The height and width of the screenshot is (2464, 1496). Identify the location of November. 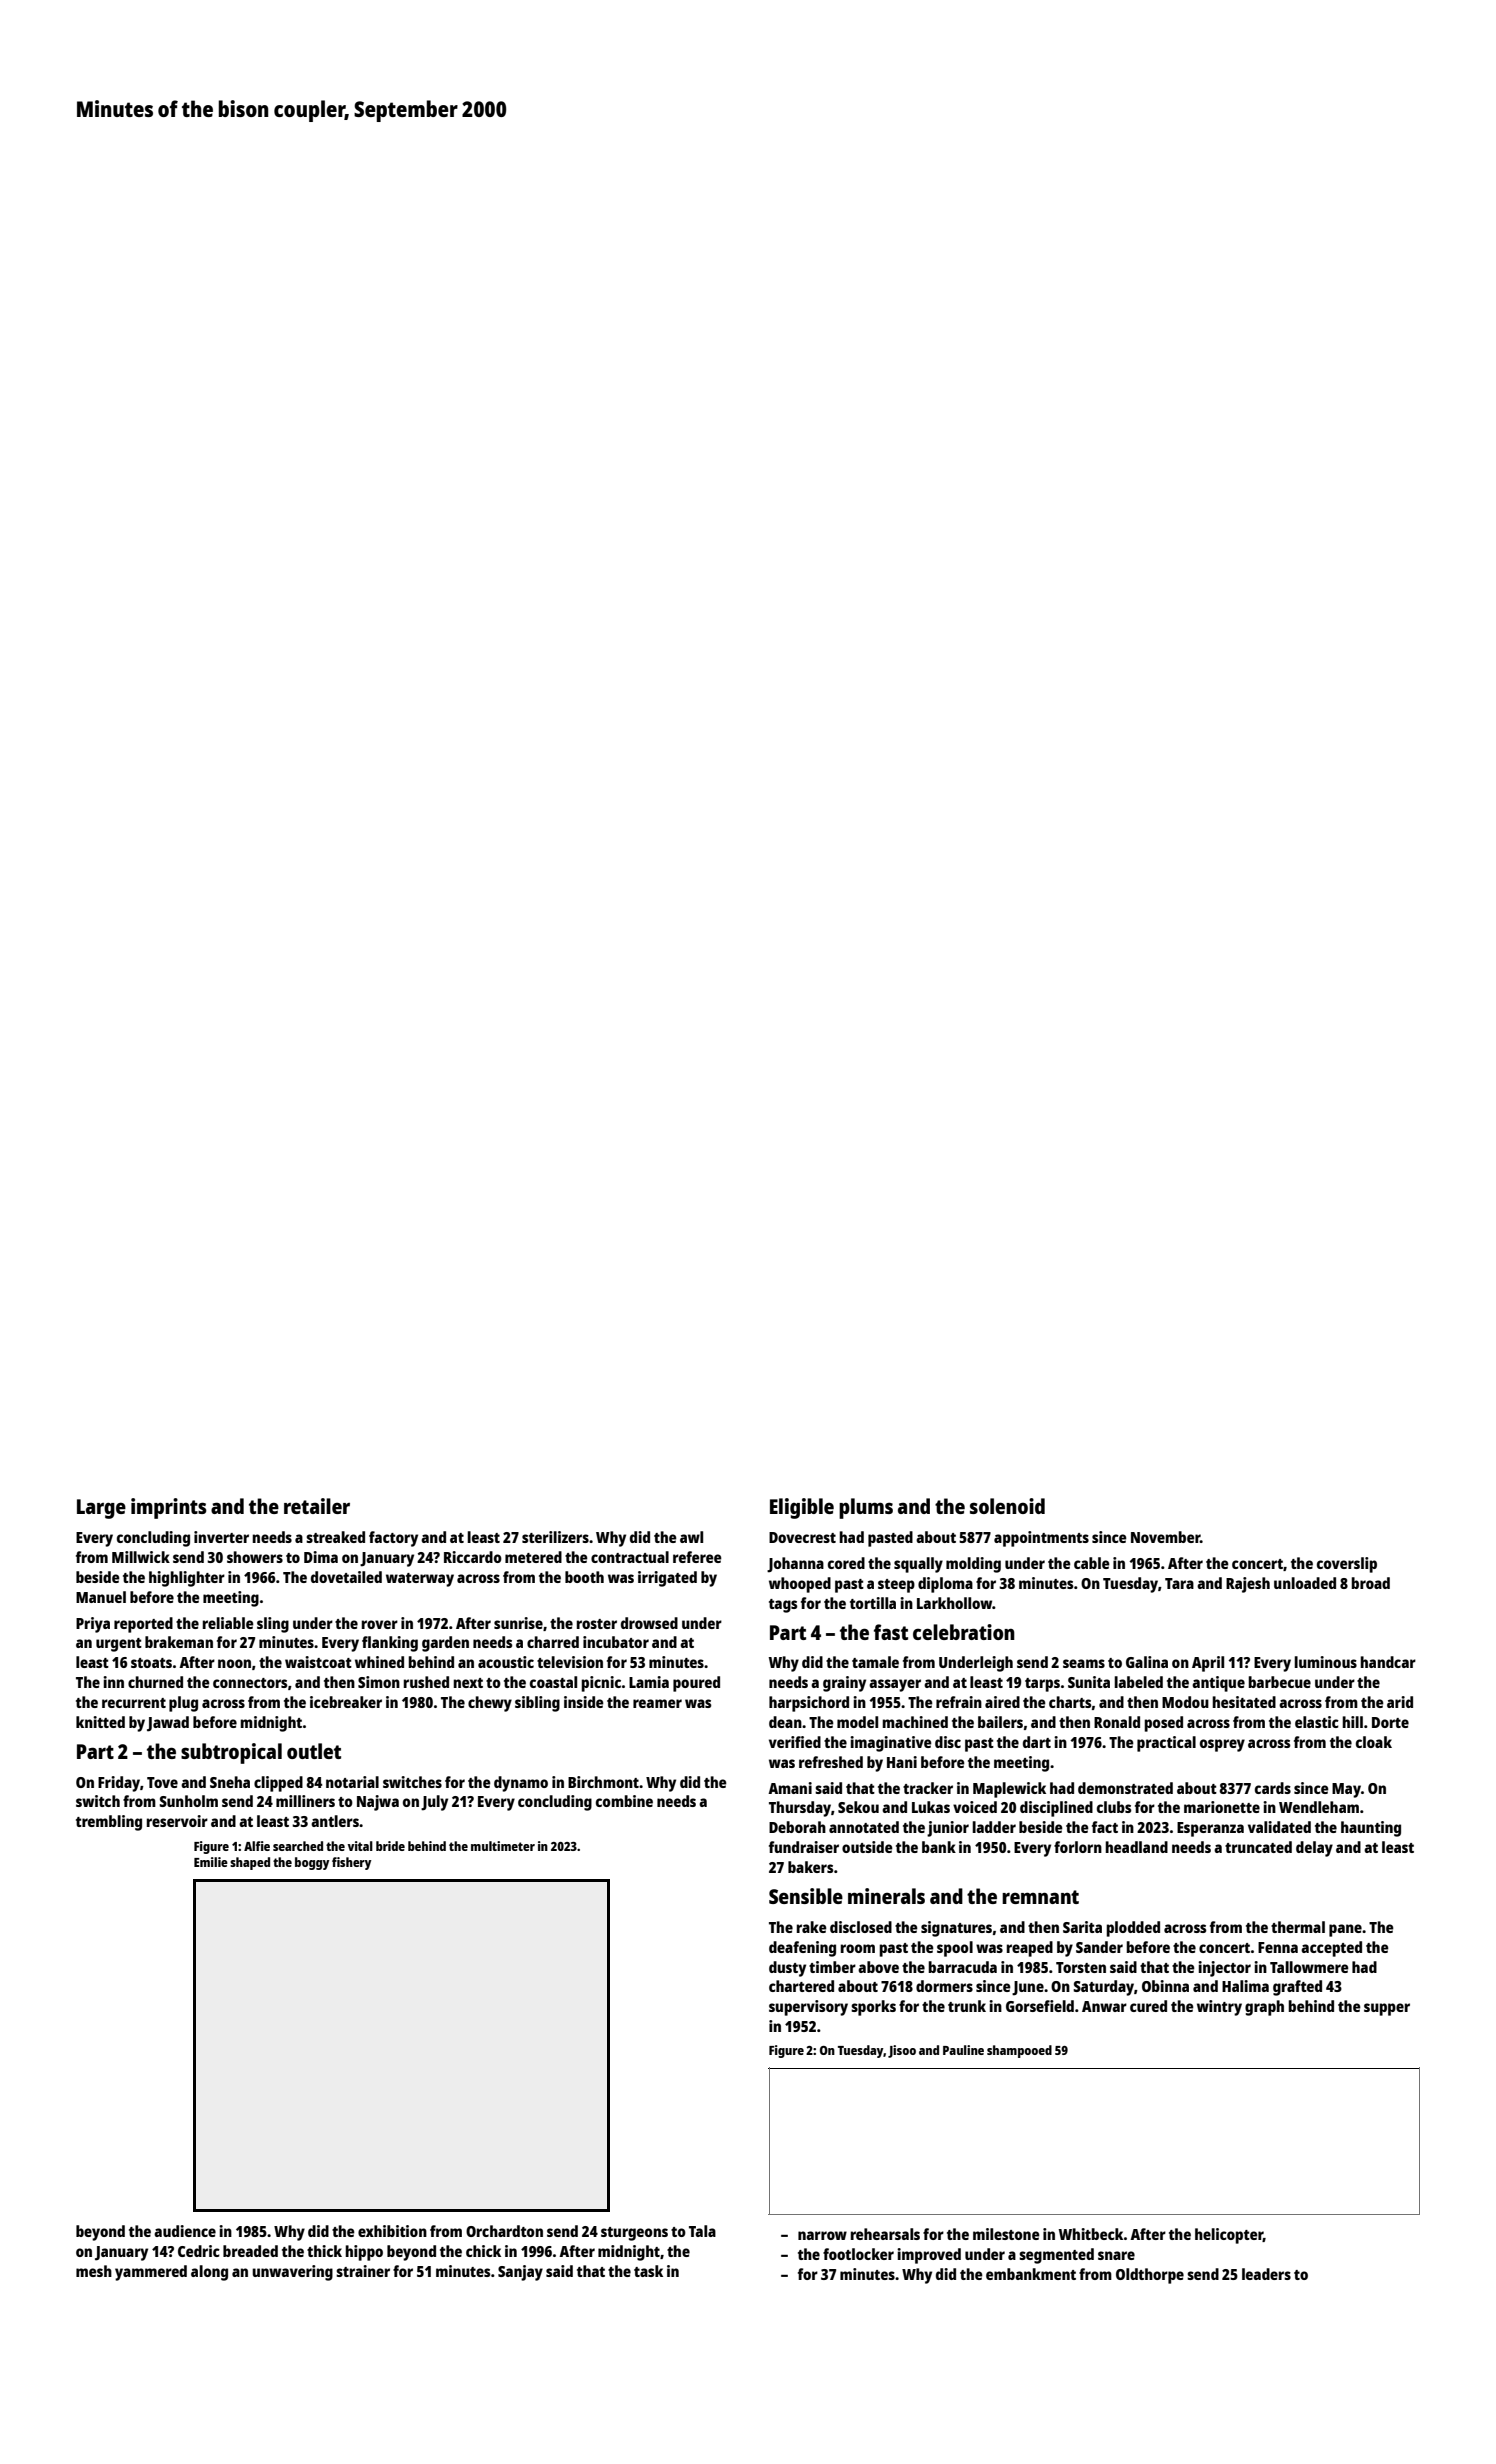
(1165, 1537).
